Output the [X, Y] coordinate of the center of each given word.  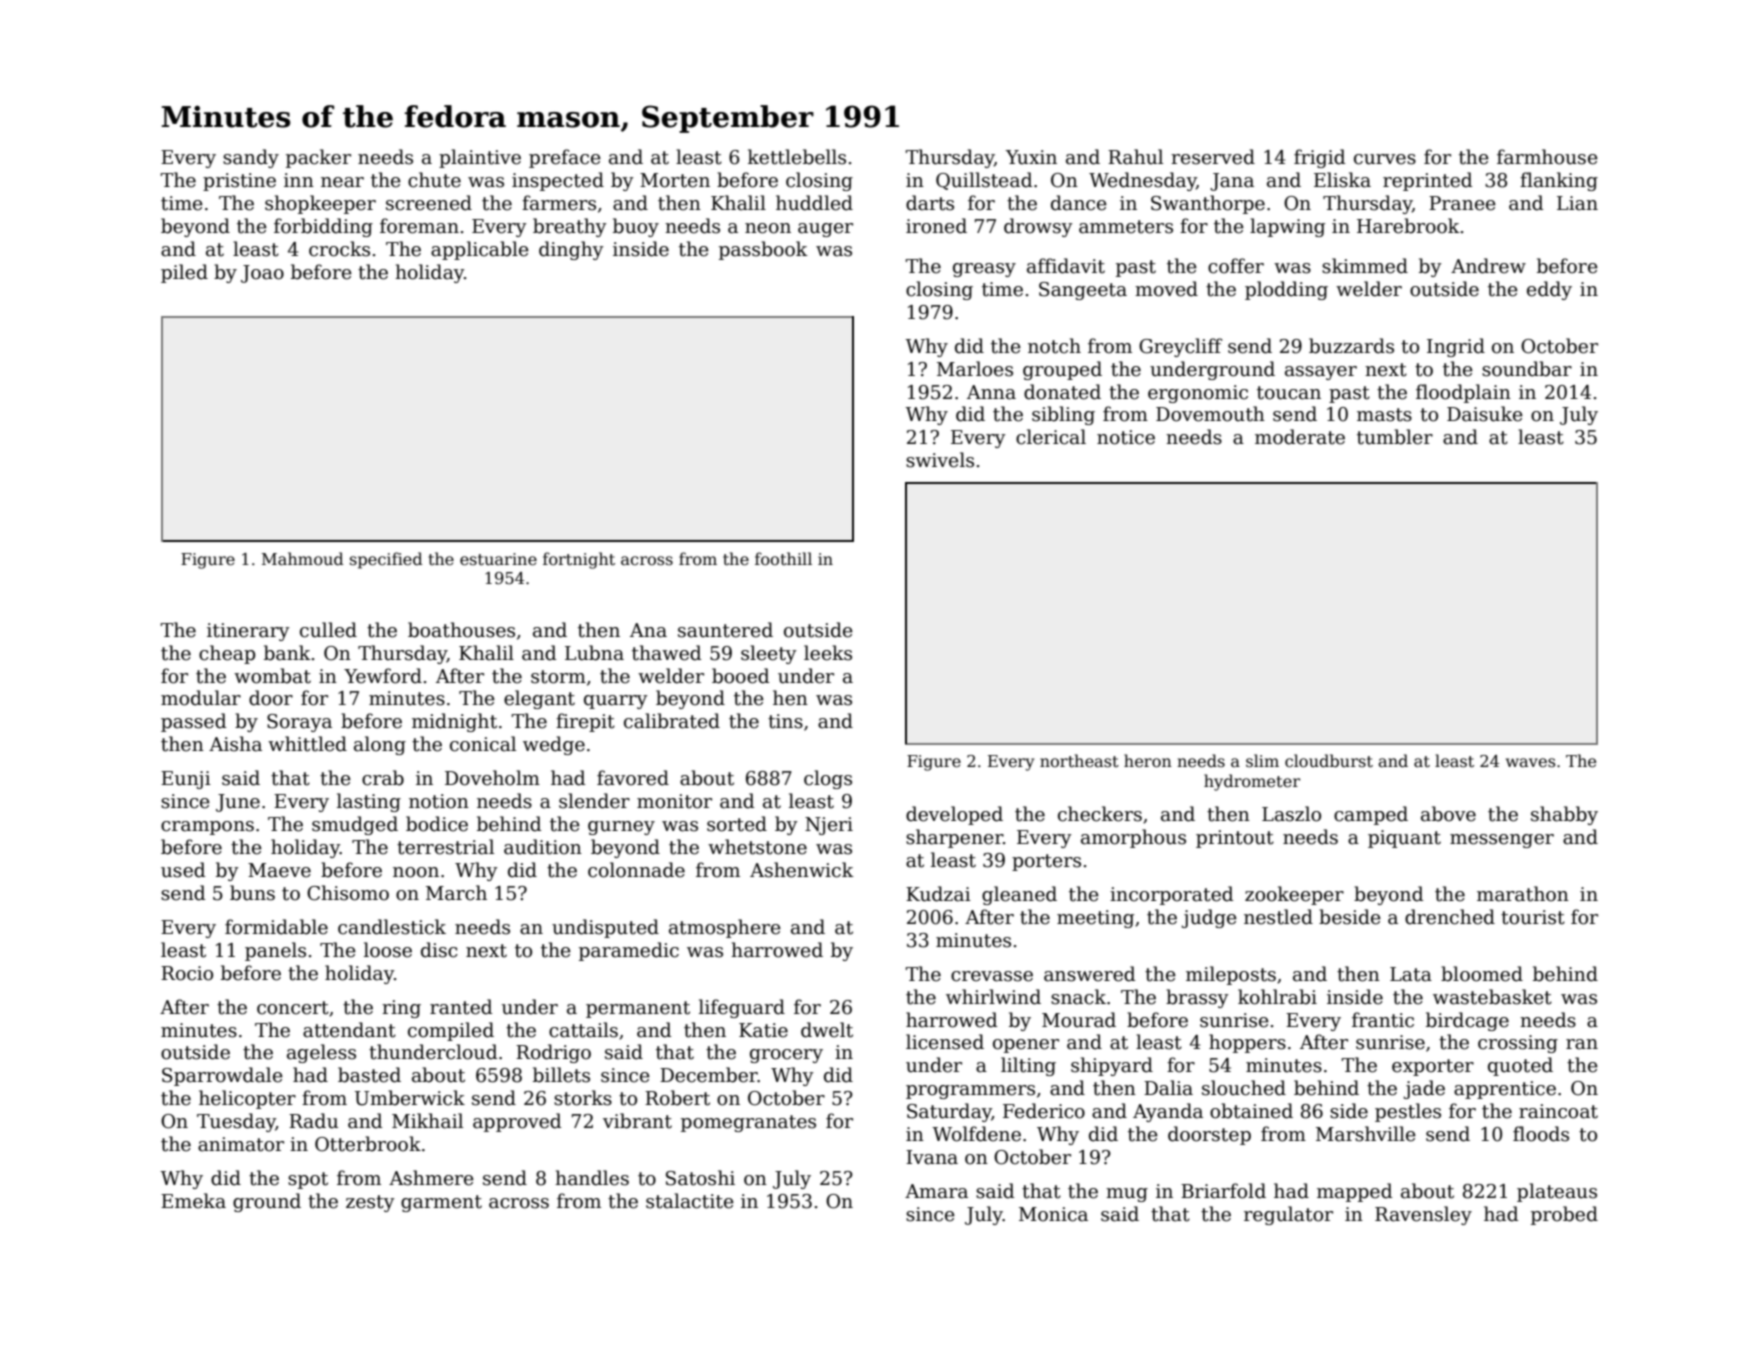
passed [194, 722]
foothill [783, 558]
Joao [262, 274]
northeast [1079, 761]
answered [1090, 974]
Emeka [193, 1201]
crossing [1518, 1044]
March [456, 893]
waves [1530, 762]
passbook [763, 250]
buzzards [1351, 346]
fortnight [579, 560]
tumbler [1395, 437]
